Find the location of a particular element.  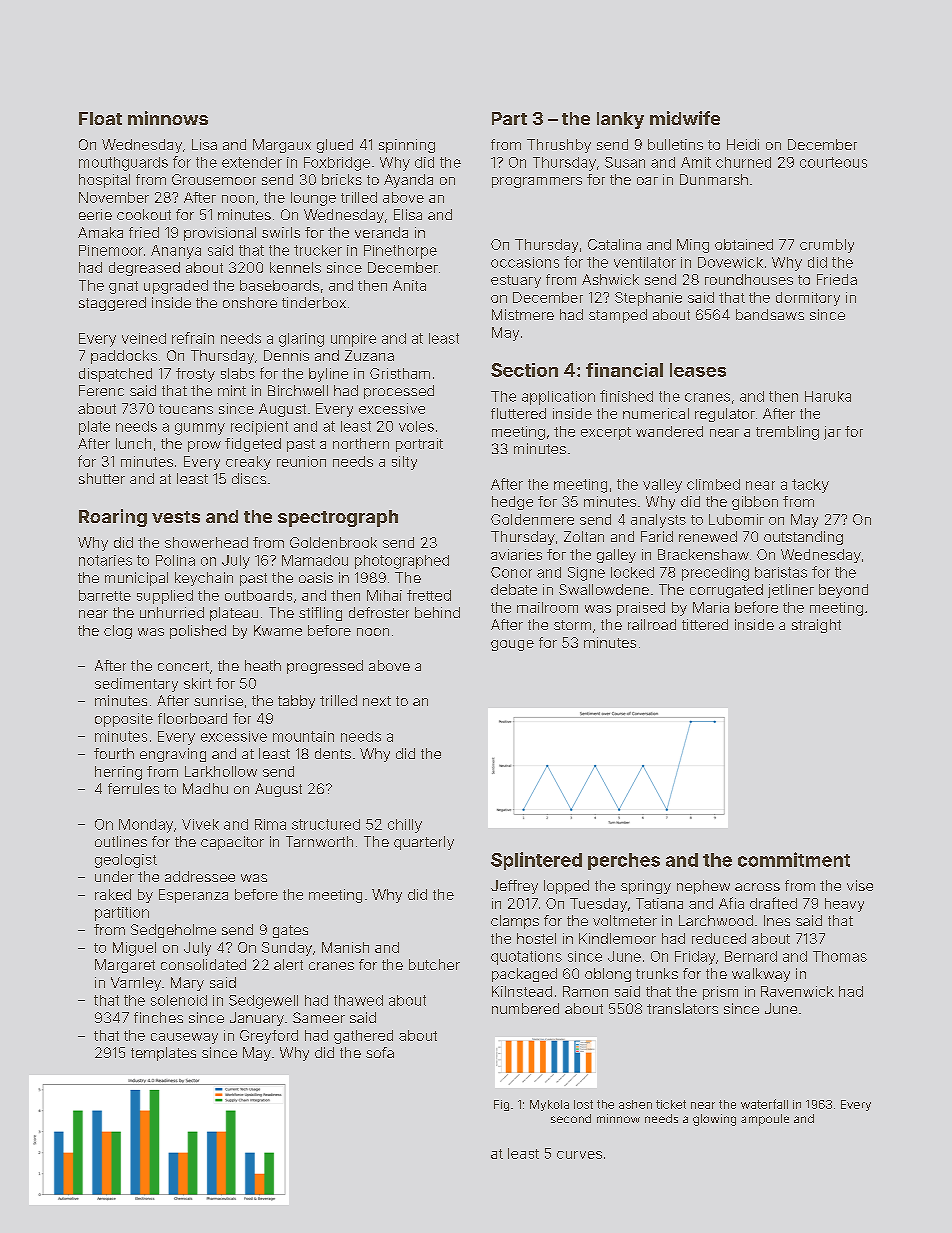

jar is located at coordinates (832, 433).
